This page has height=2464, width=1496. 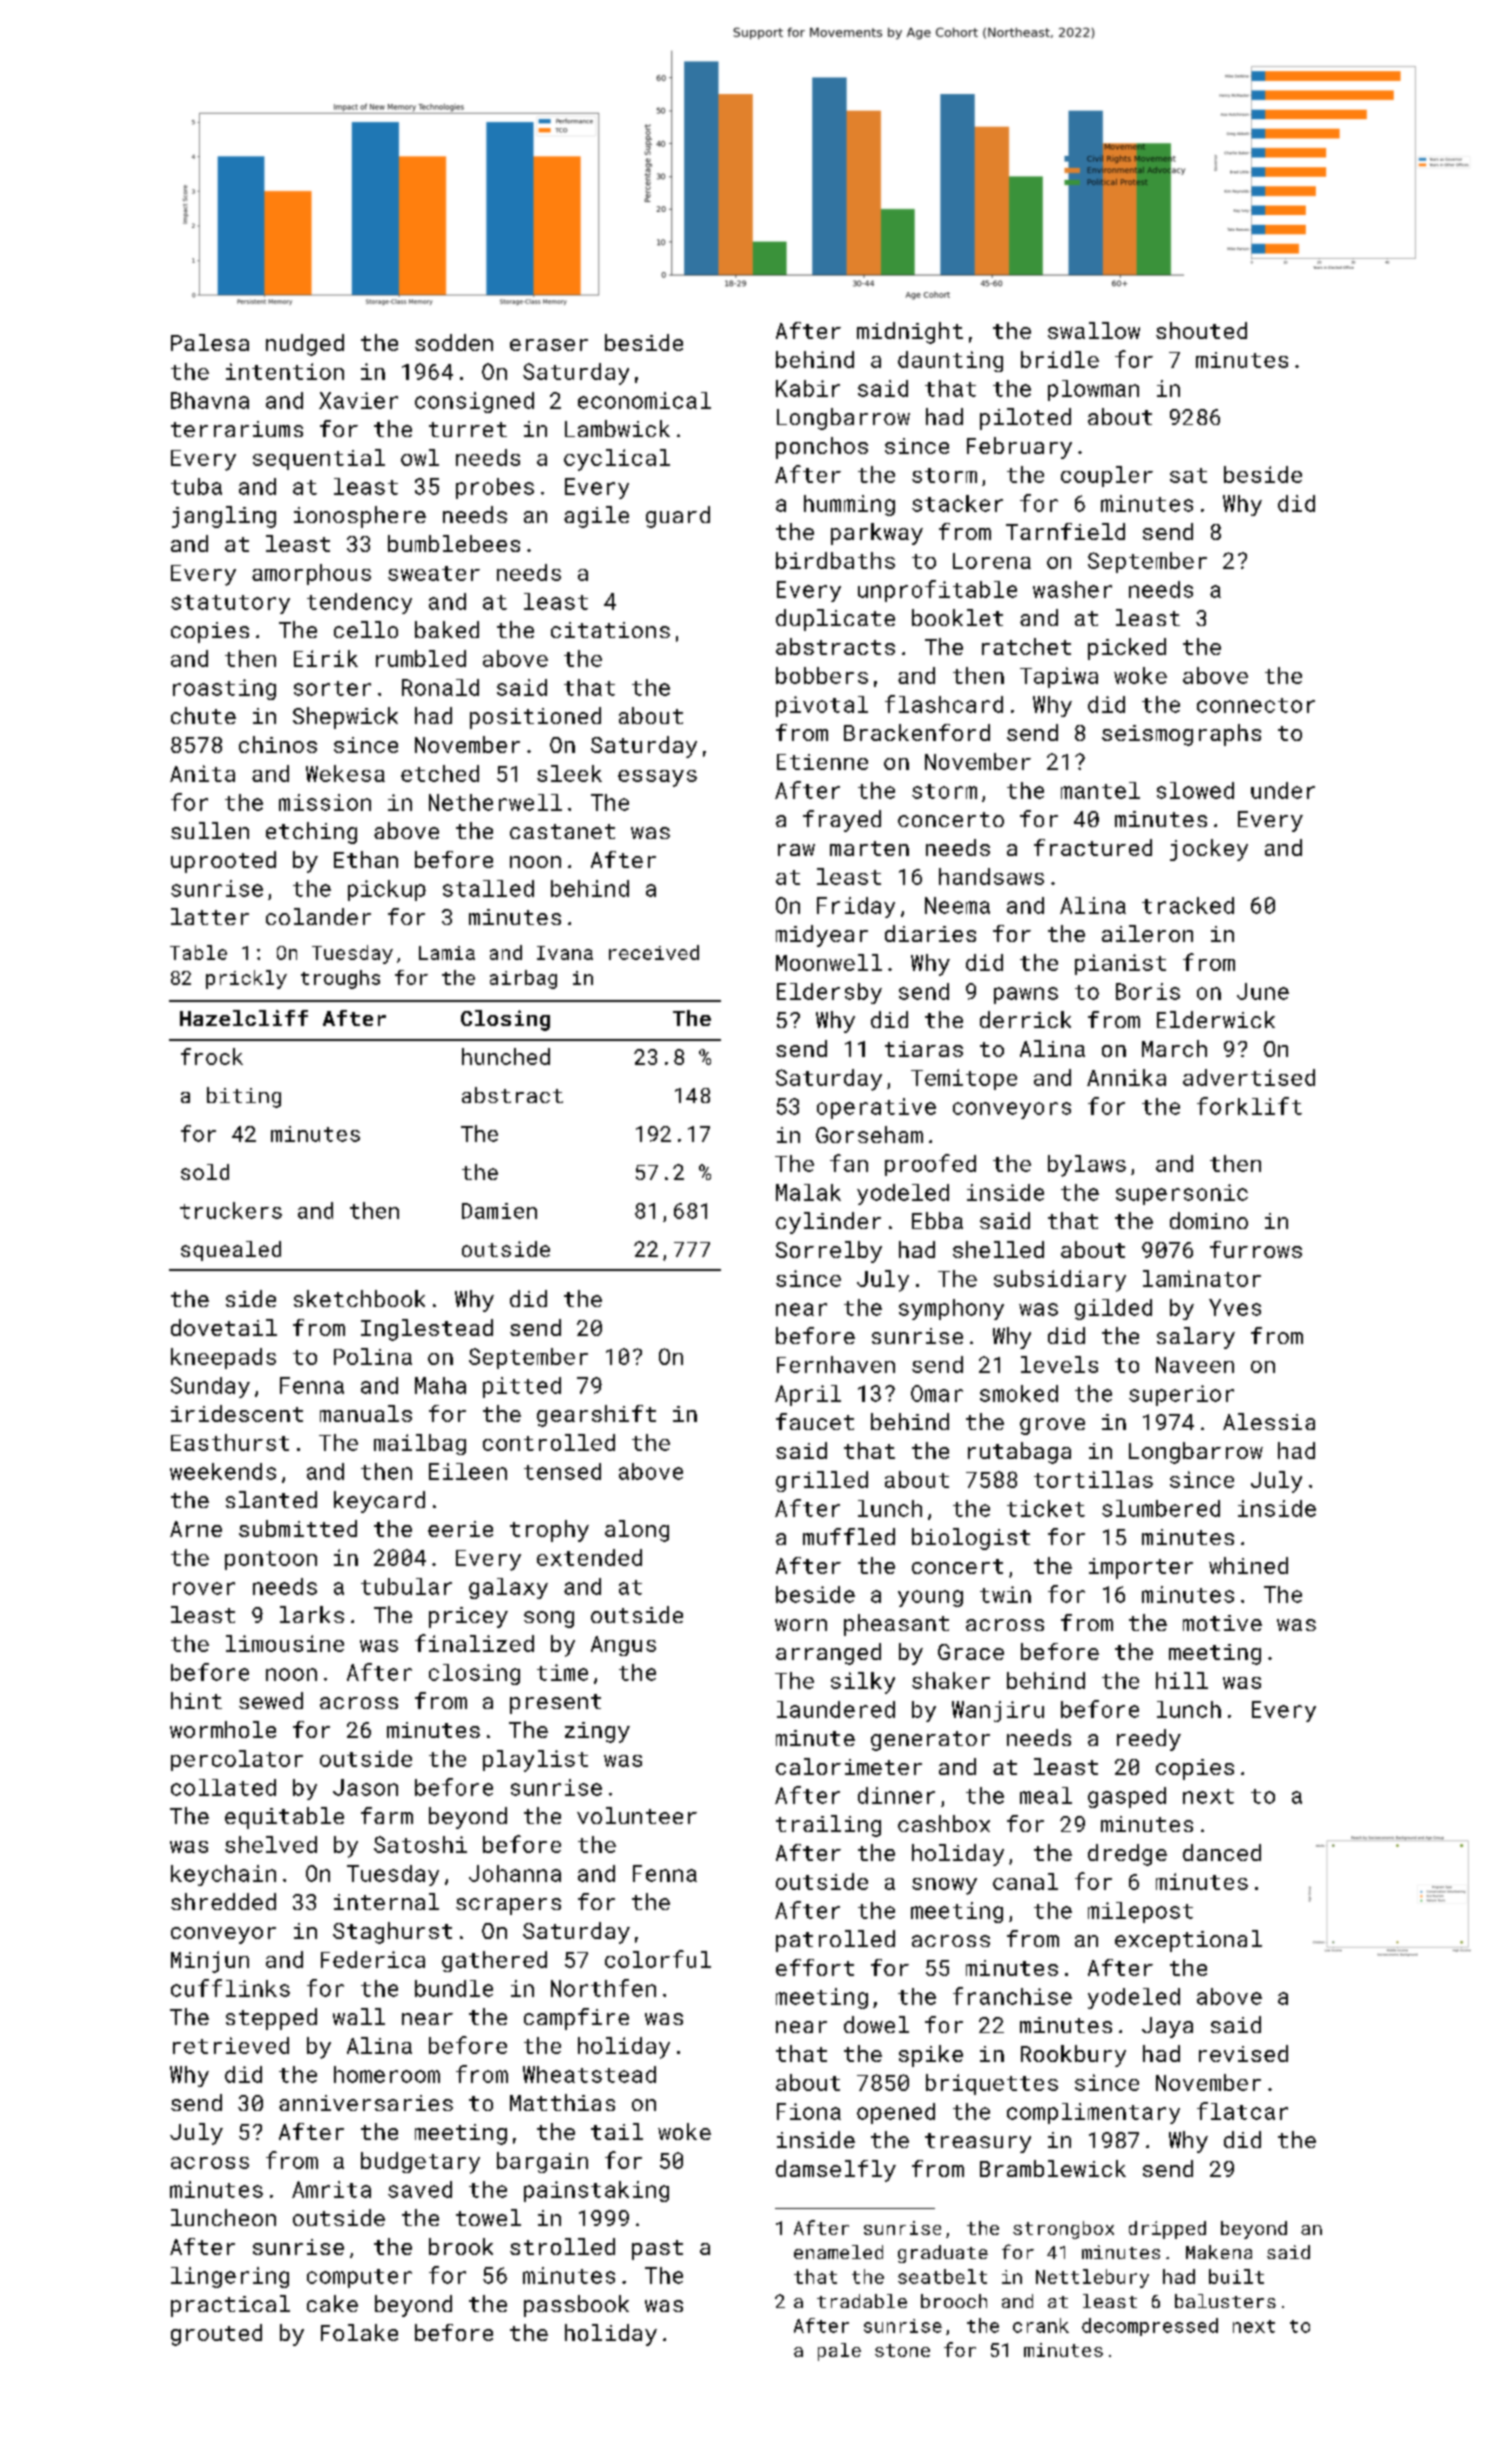 I want to click on sodden, so click(x=454, y=342).
